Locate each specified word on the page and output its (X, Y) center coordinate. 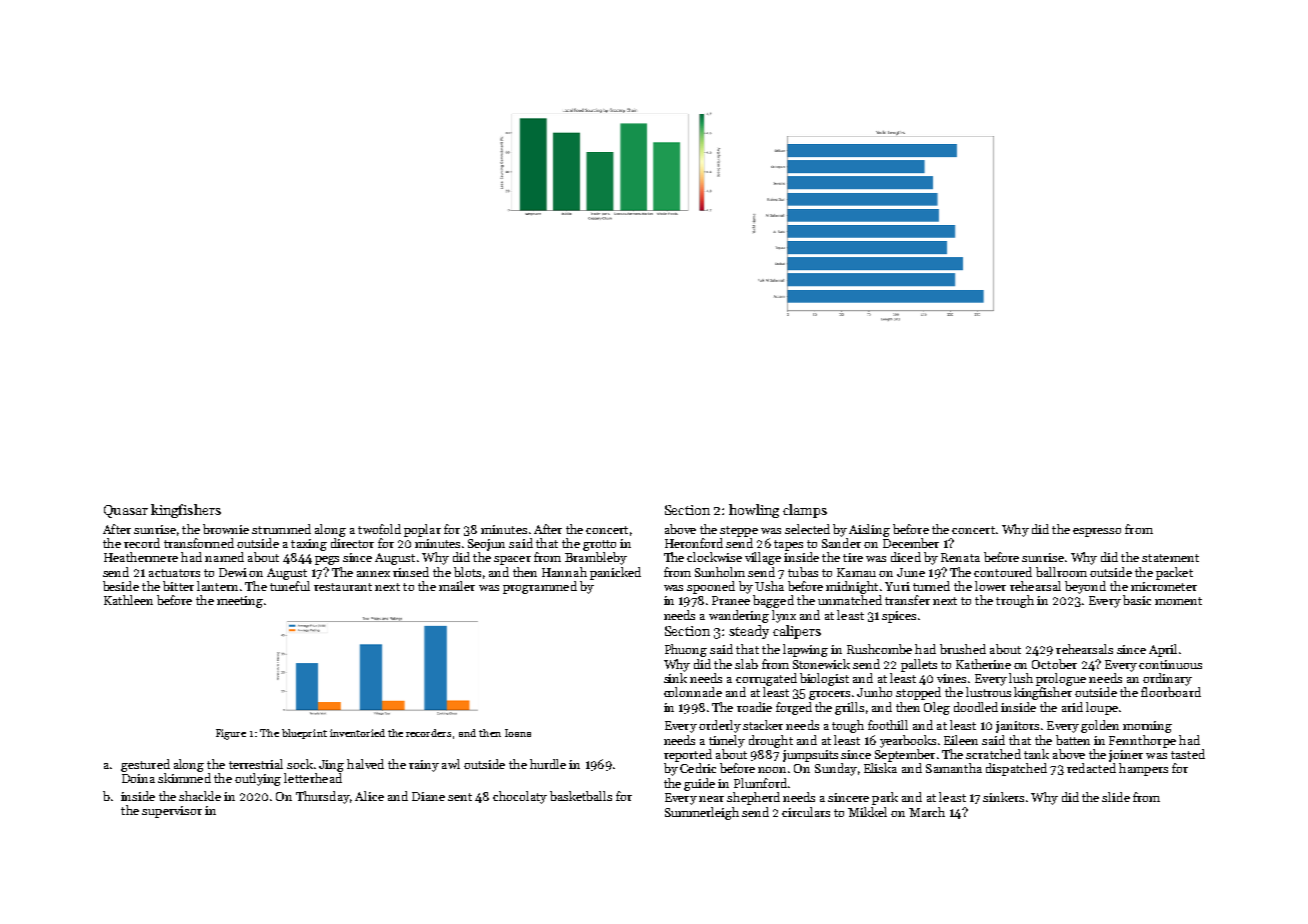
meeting (240, 602)
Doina (138, 778)
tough (848, 726)
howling (754, 511)
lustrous (988, 692)
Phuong (686, 650)
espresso (1097, 532)
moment (1178, 601)
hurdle (548, 764)
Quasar (126, 511)
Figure (231, 734)
